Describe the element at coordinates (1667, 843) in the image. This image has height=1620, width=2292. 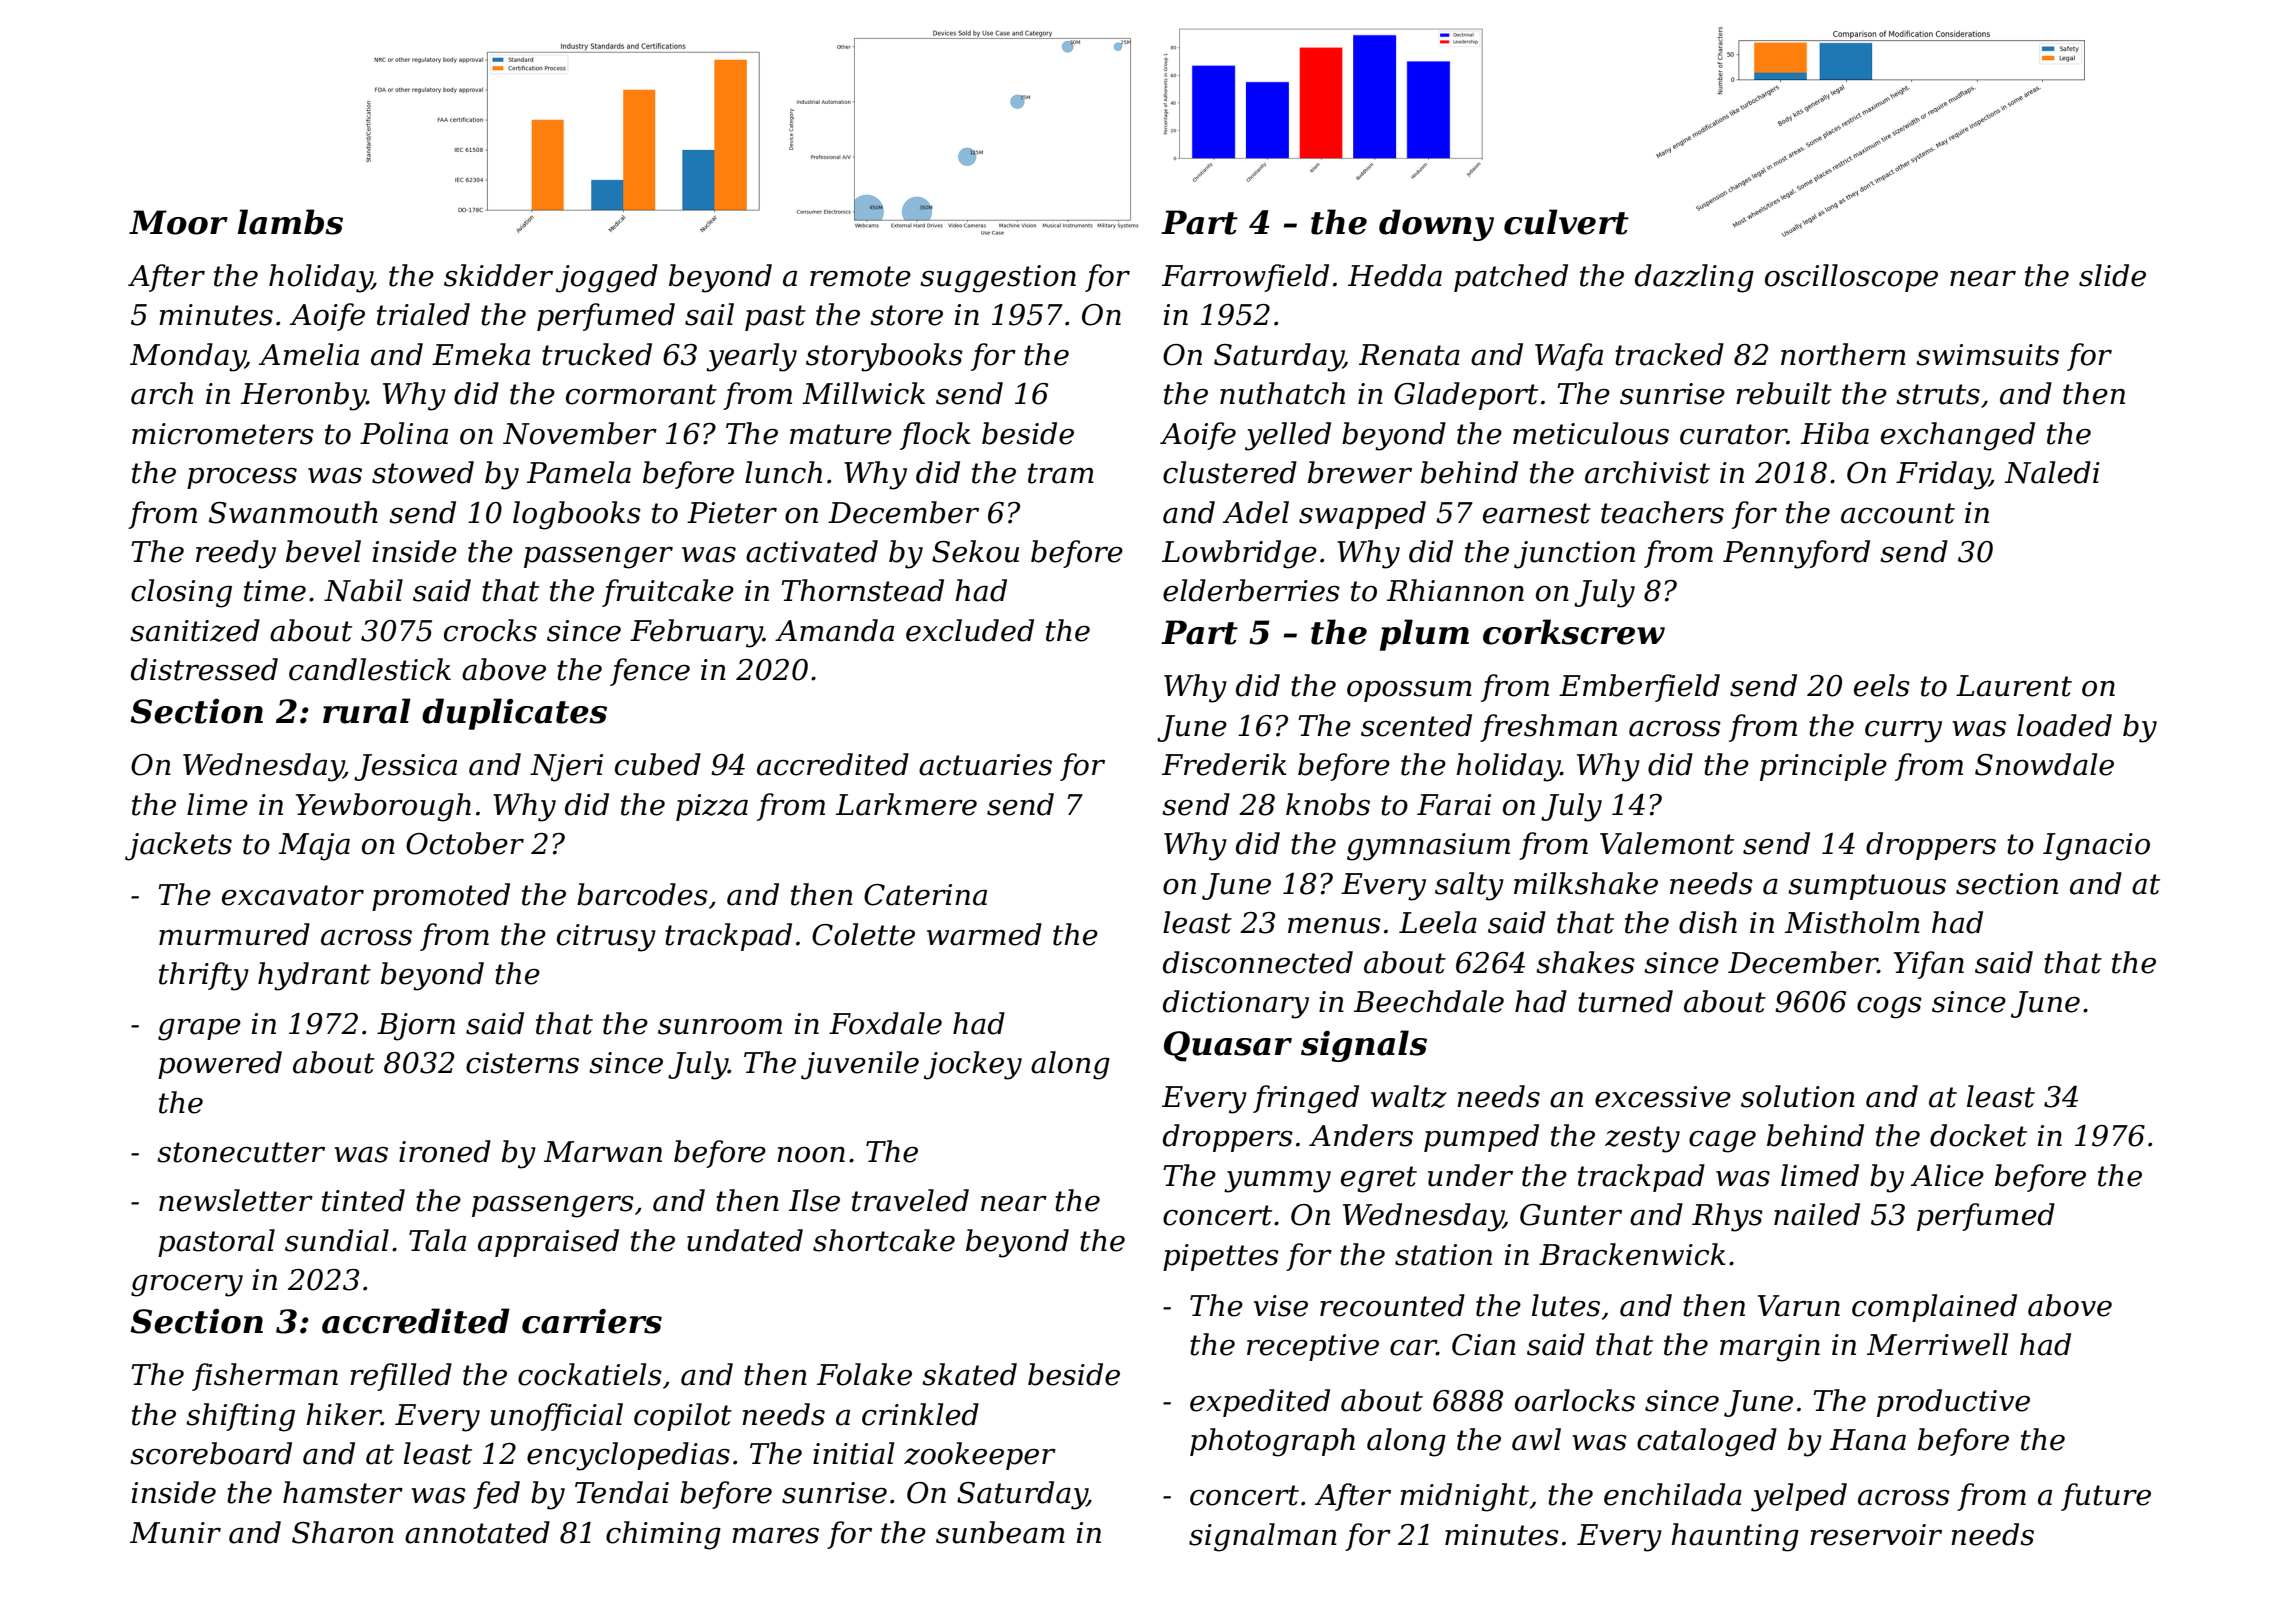
I see `Valemont` at that location.
